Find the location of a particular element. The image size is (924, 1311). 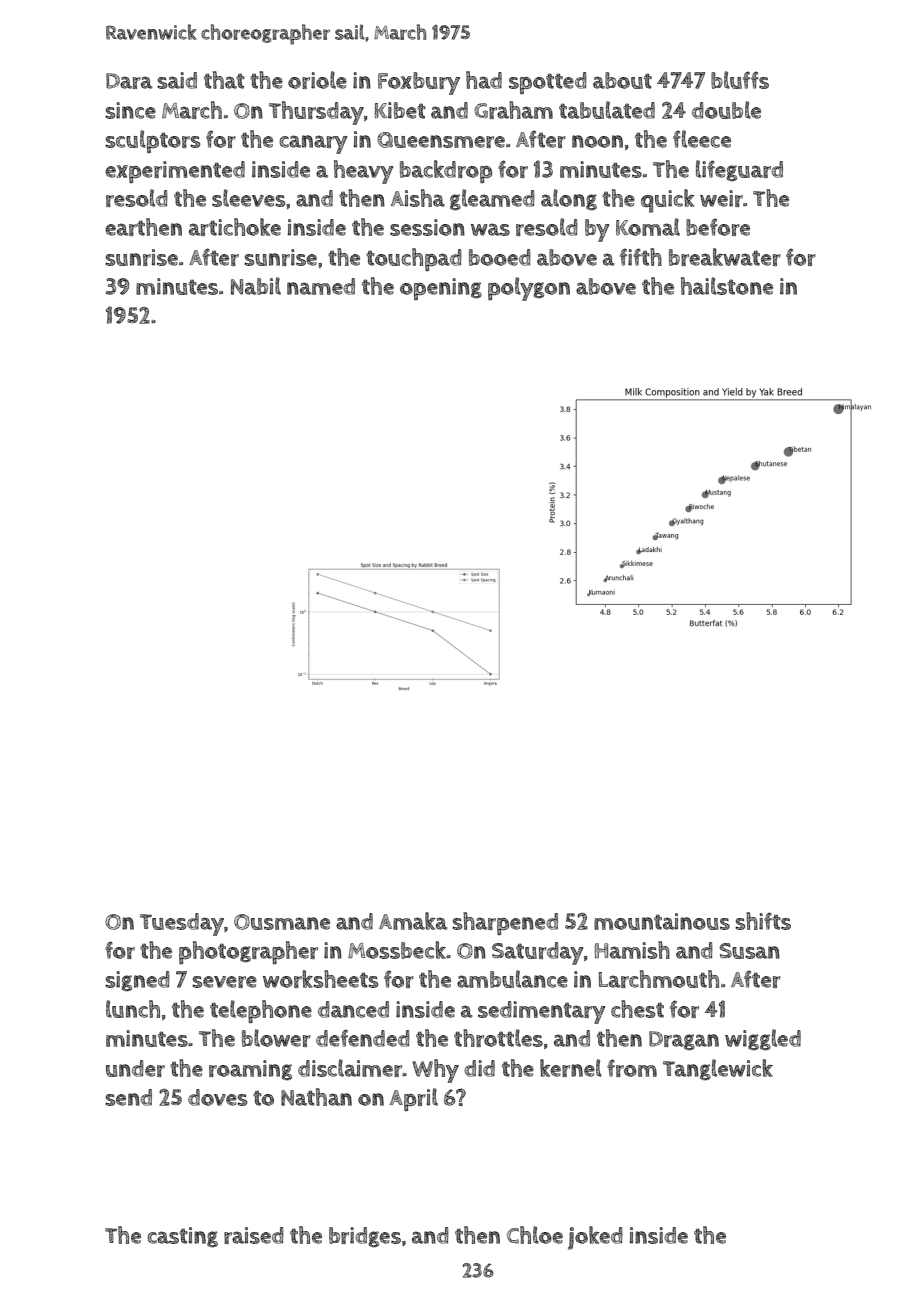

shifts is located at coordinates (763, 921).
